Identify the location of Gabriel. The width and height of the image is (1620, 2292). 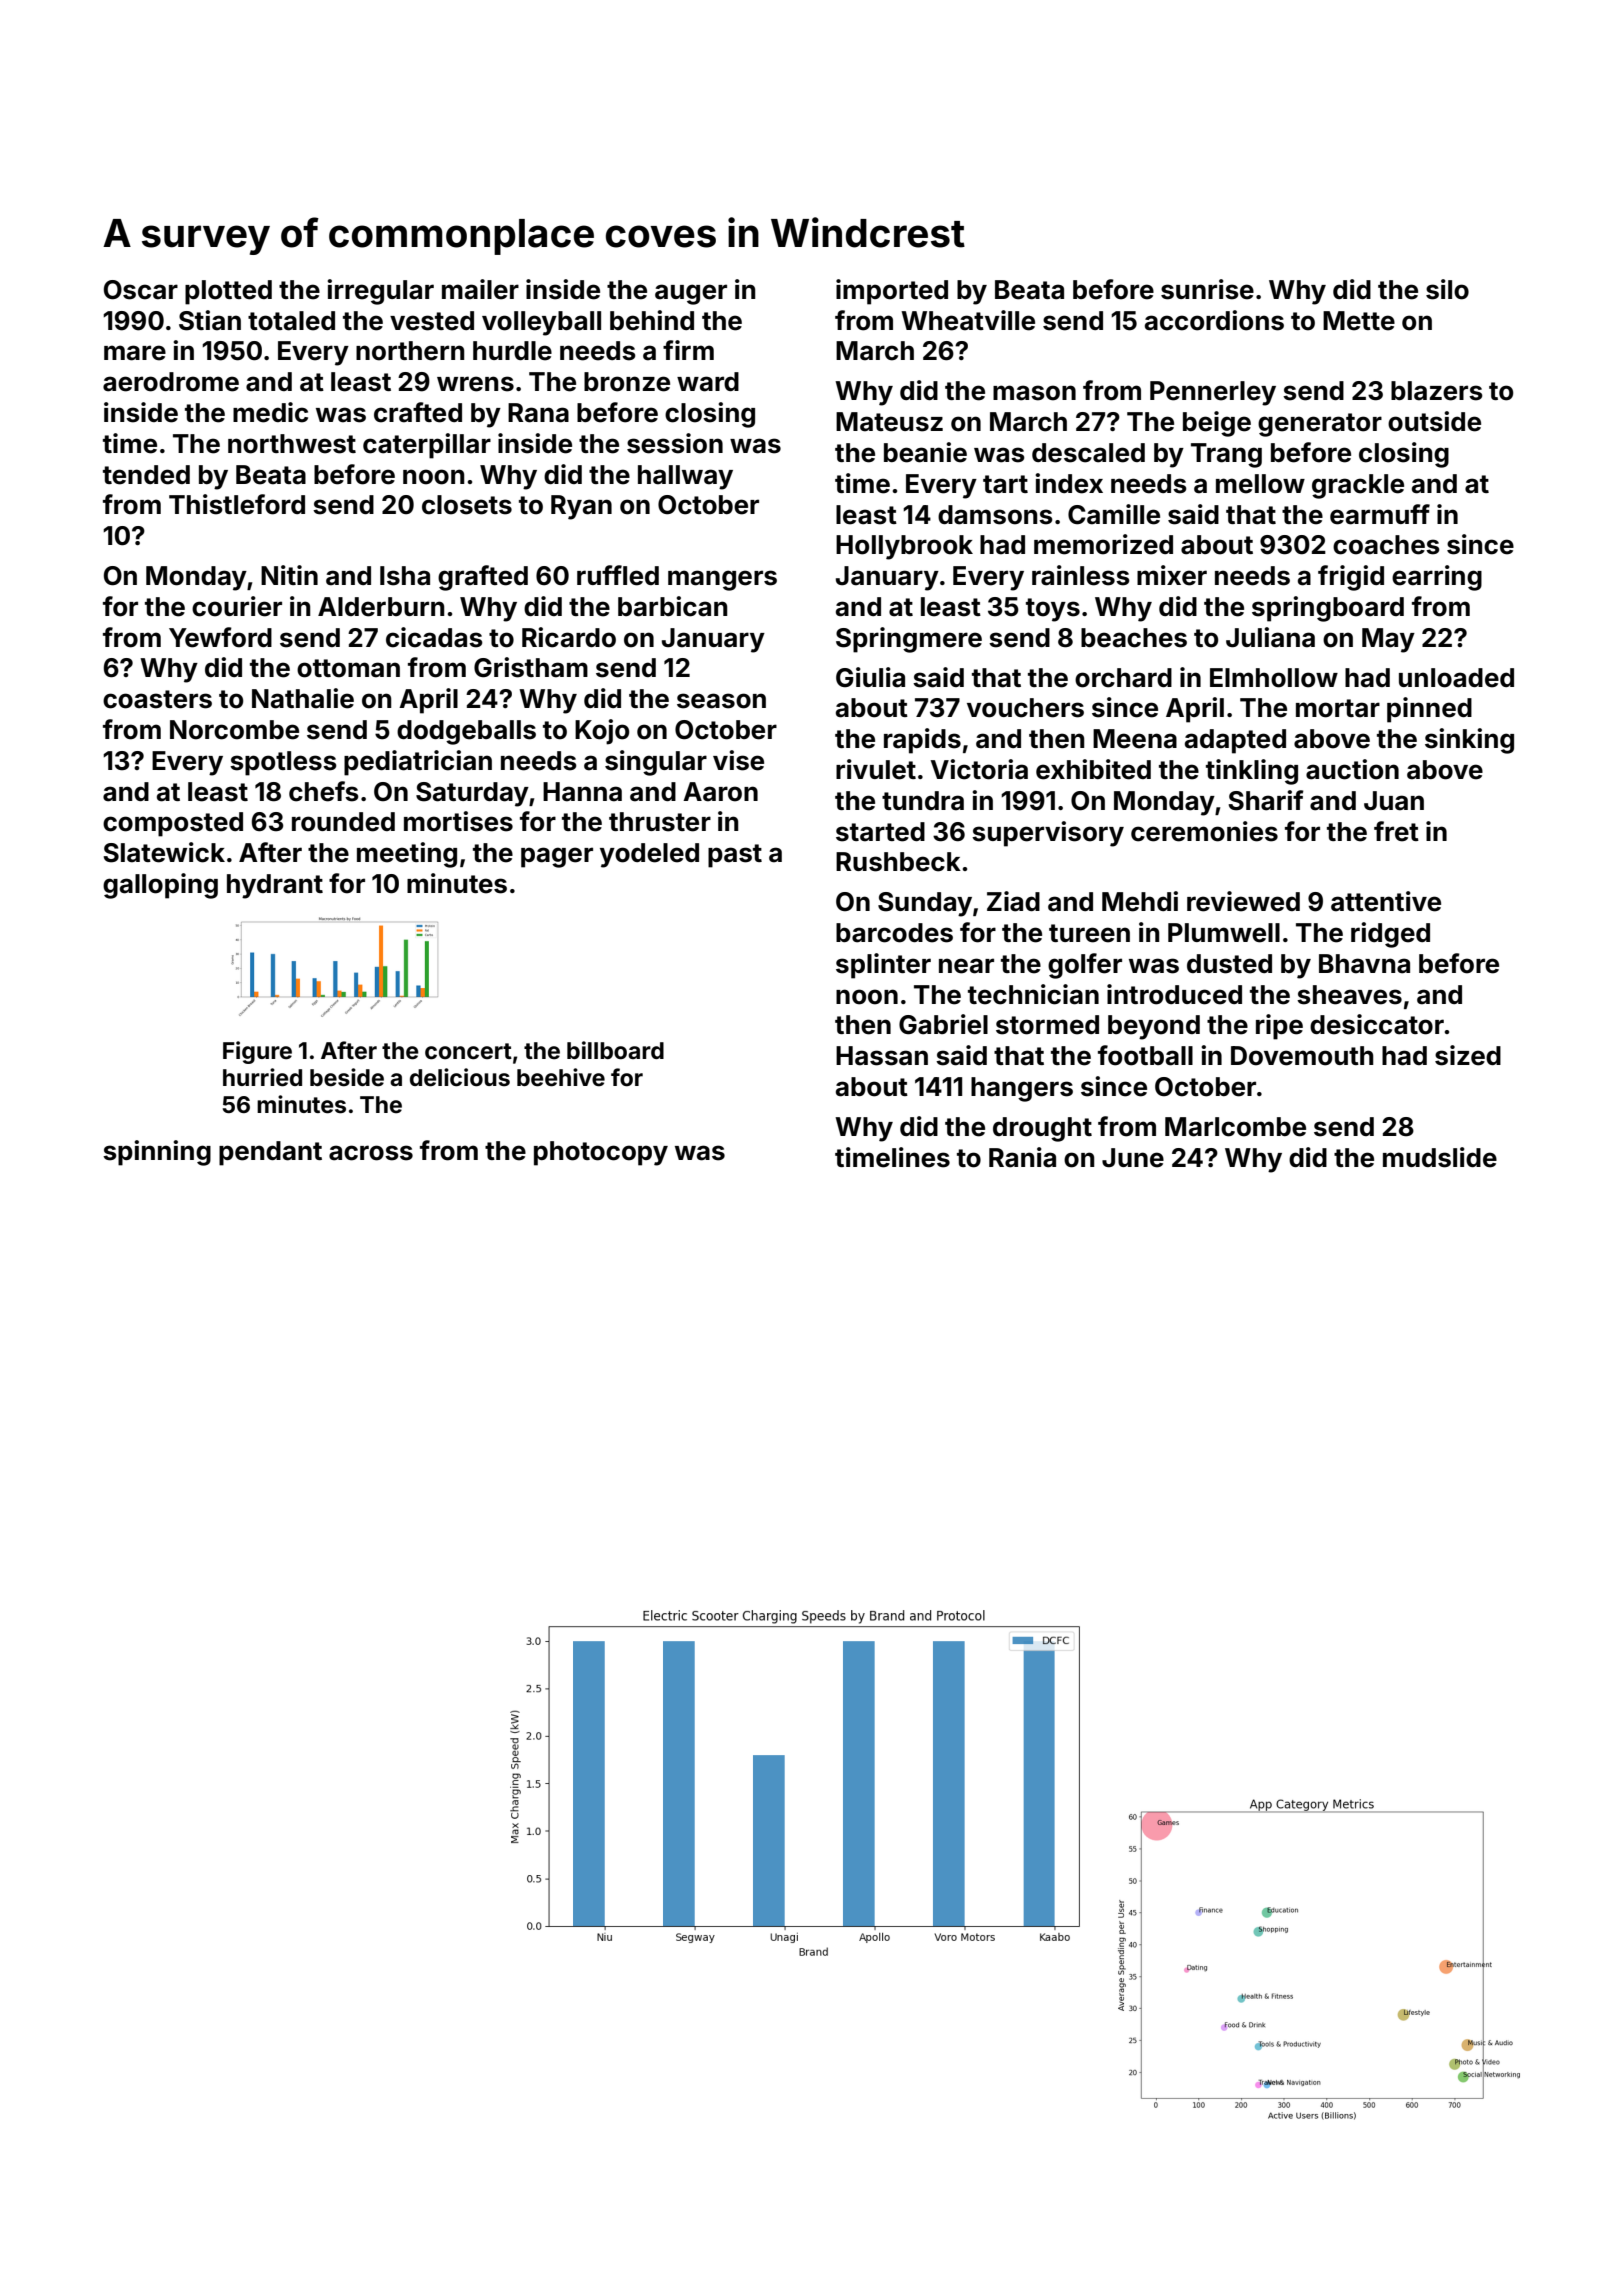
(943, 1024).
